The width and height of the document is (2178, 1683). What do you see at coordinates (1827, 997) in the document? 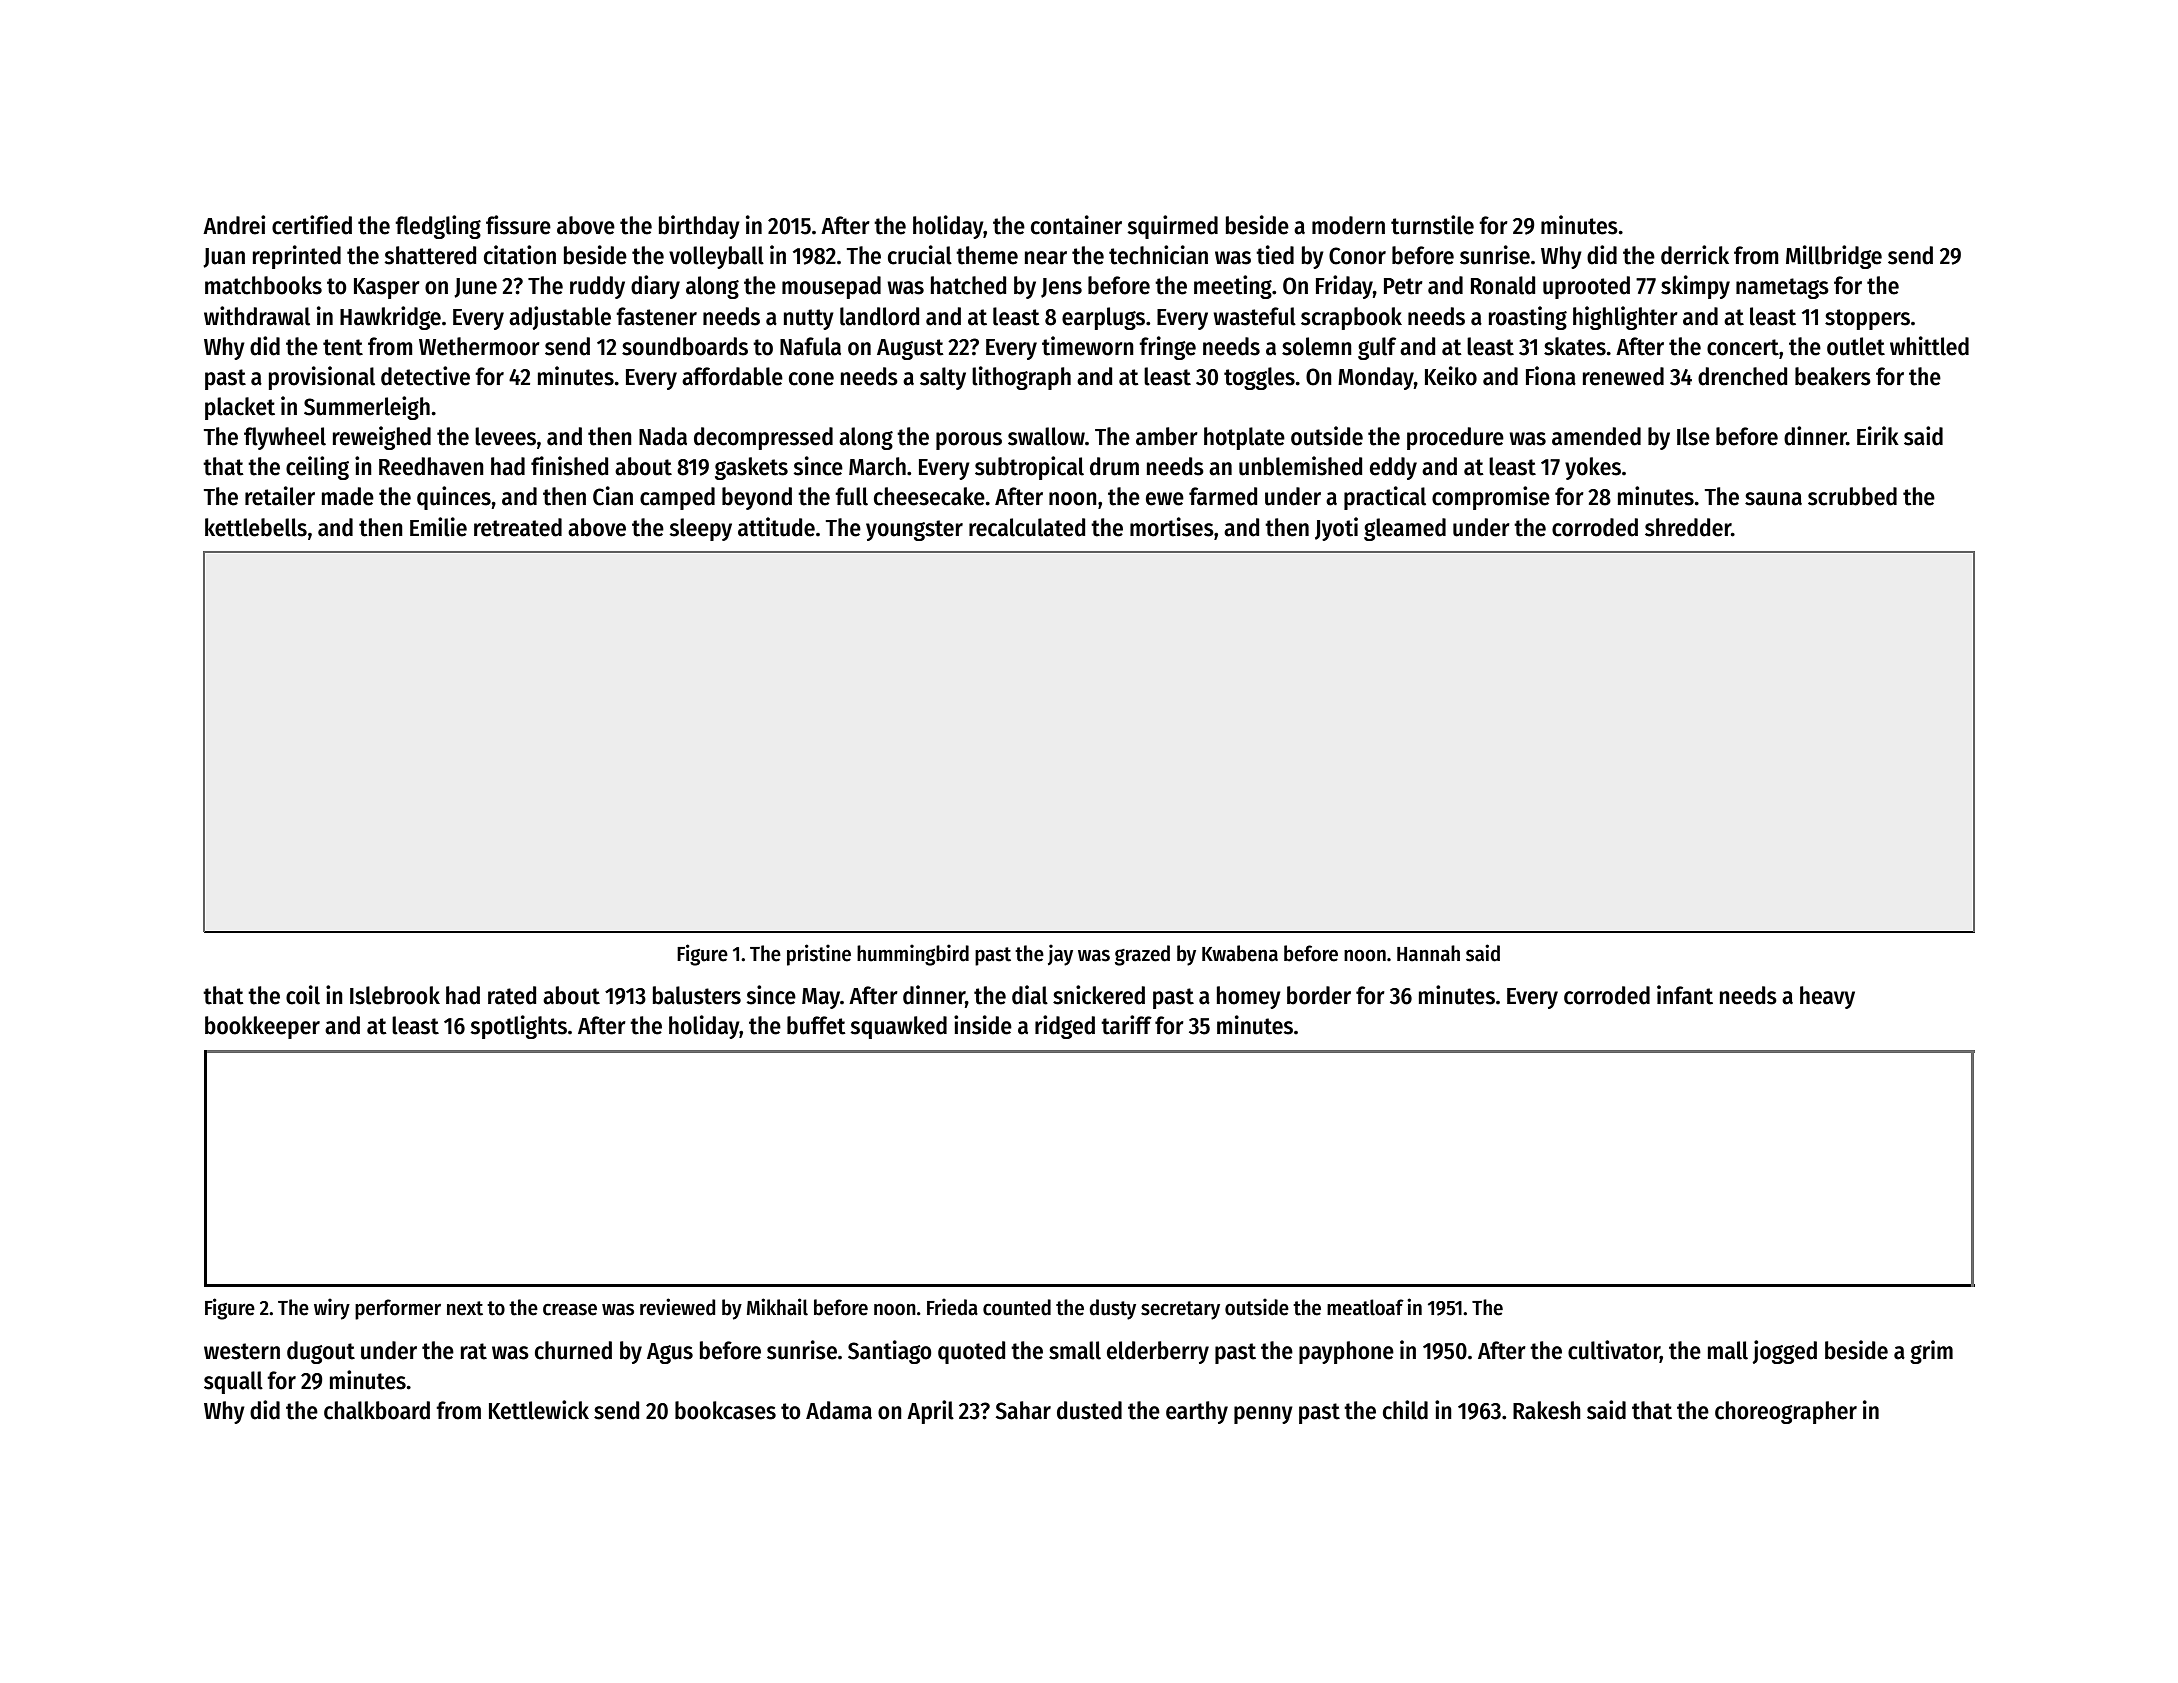
I see `heavy` at bounding box center [1827, 997].
